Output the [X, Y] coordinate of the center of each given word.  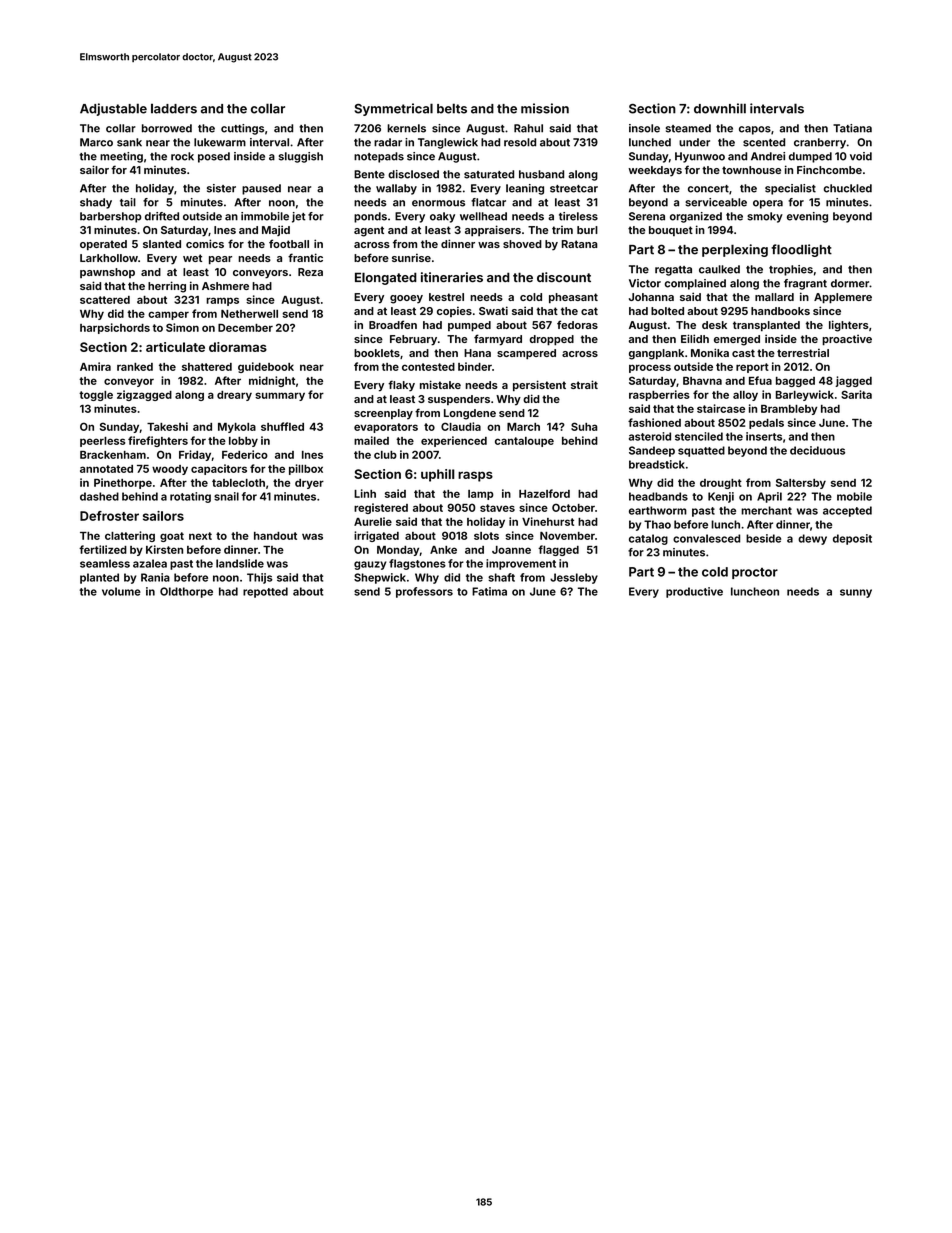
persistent [539, 385]
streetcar [574, 189]
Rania [155, 577]
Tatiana [852, 128]
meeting [121, 157]
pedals [766, 424]
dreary [234, 396]
